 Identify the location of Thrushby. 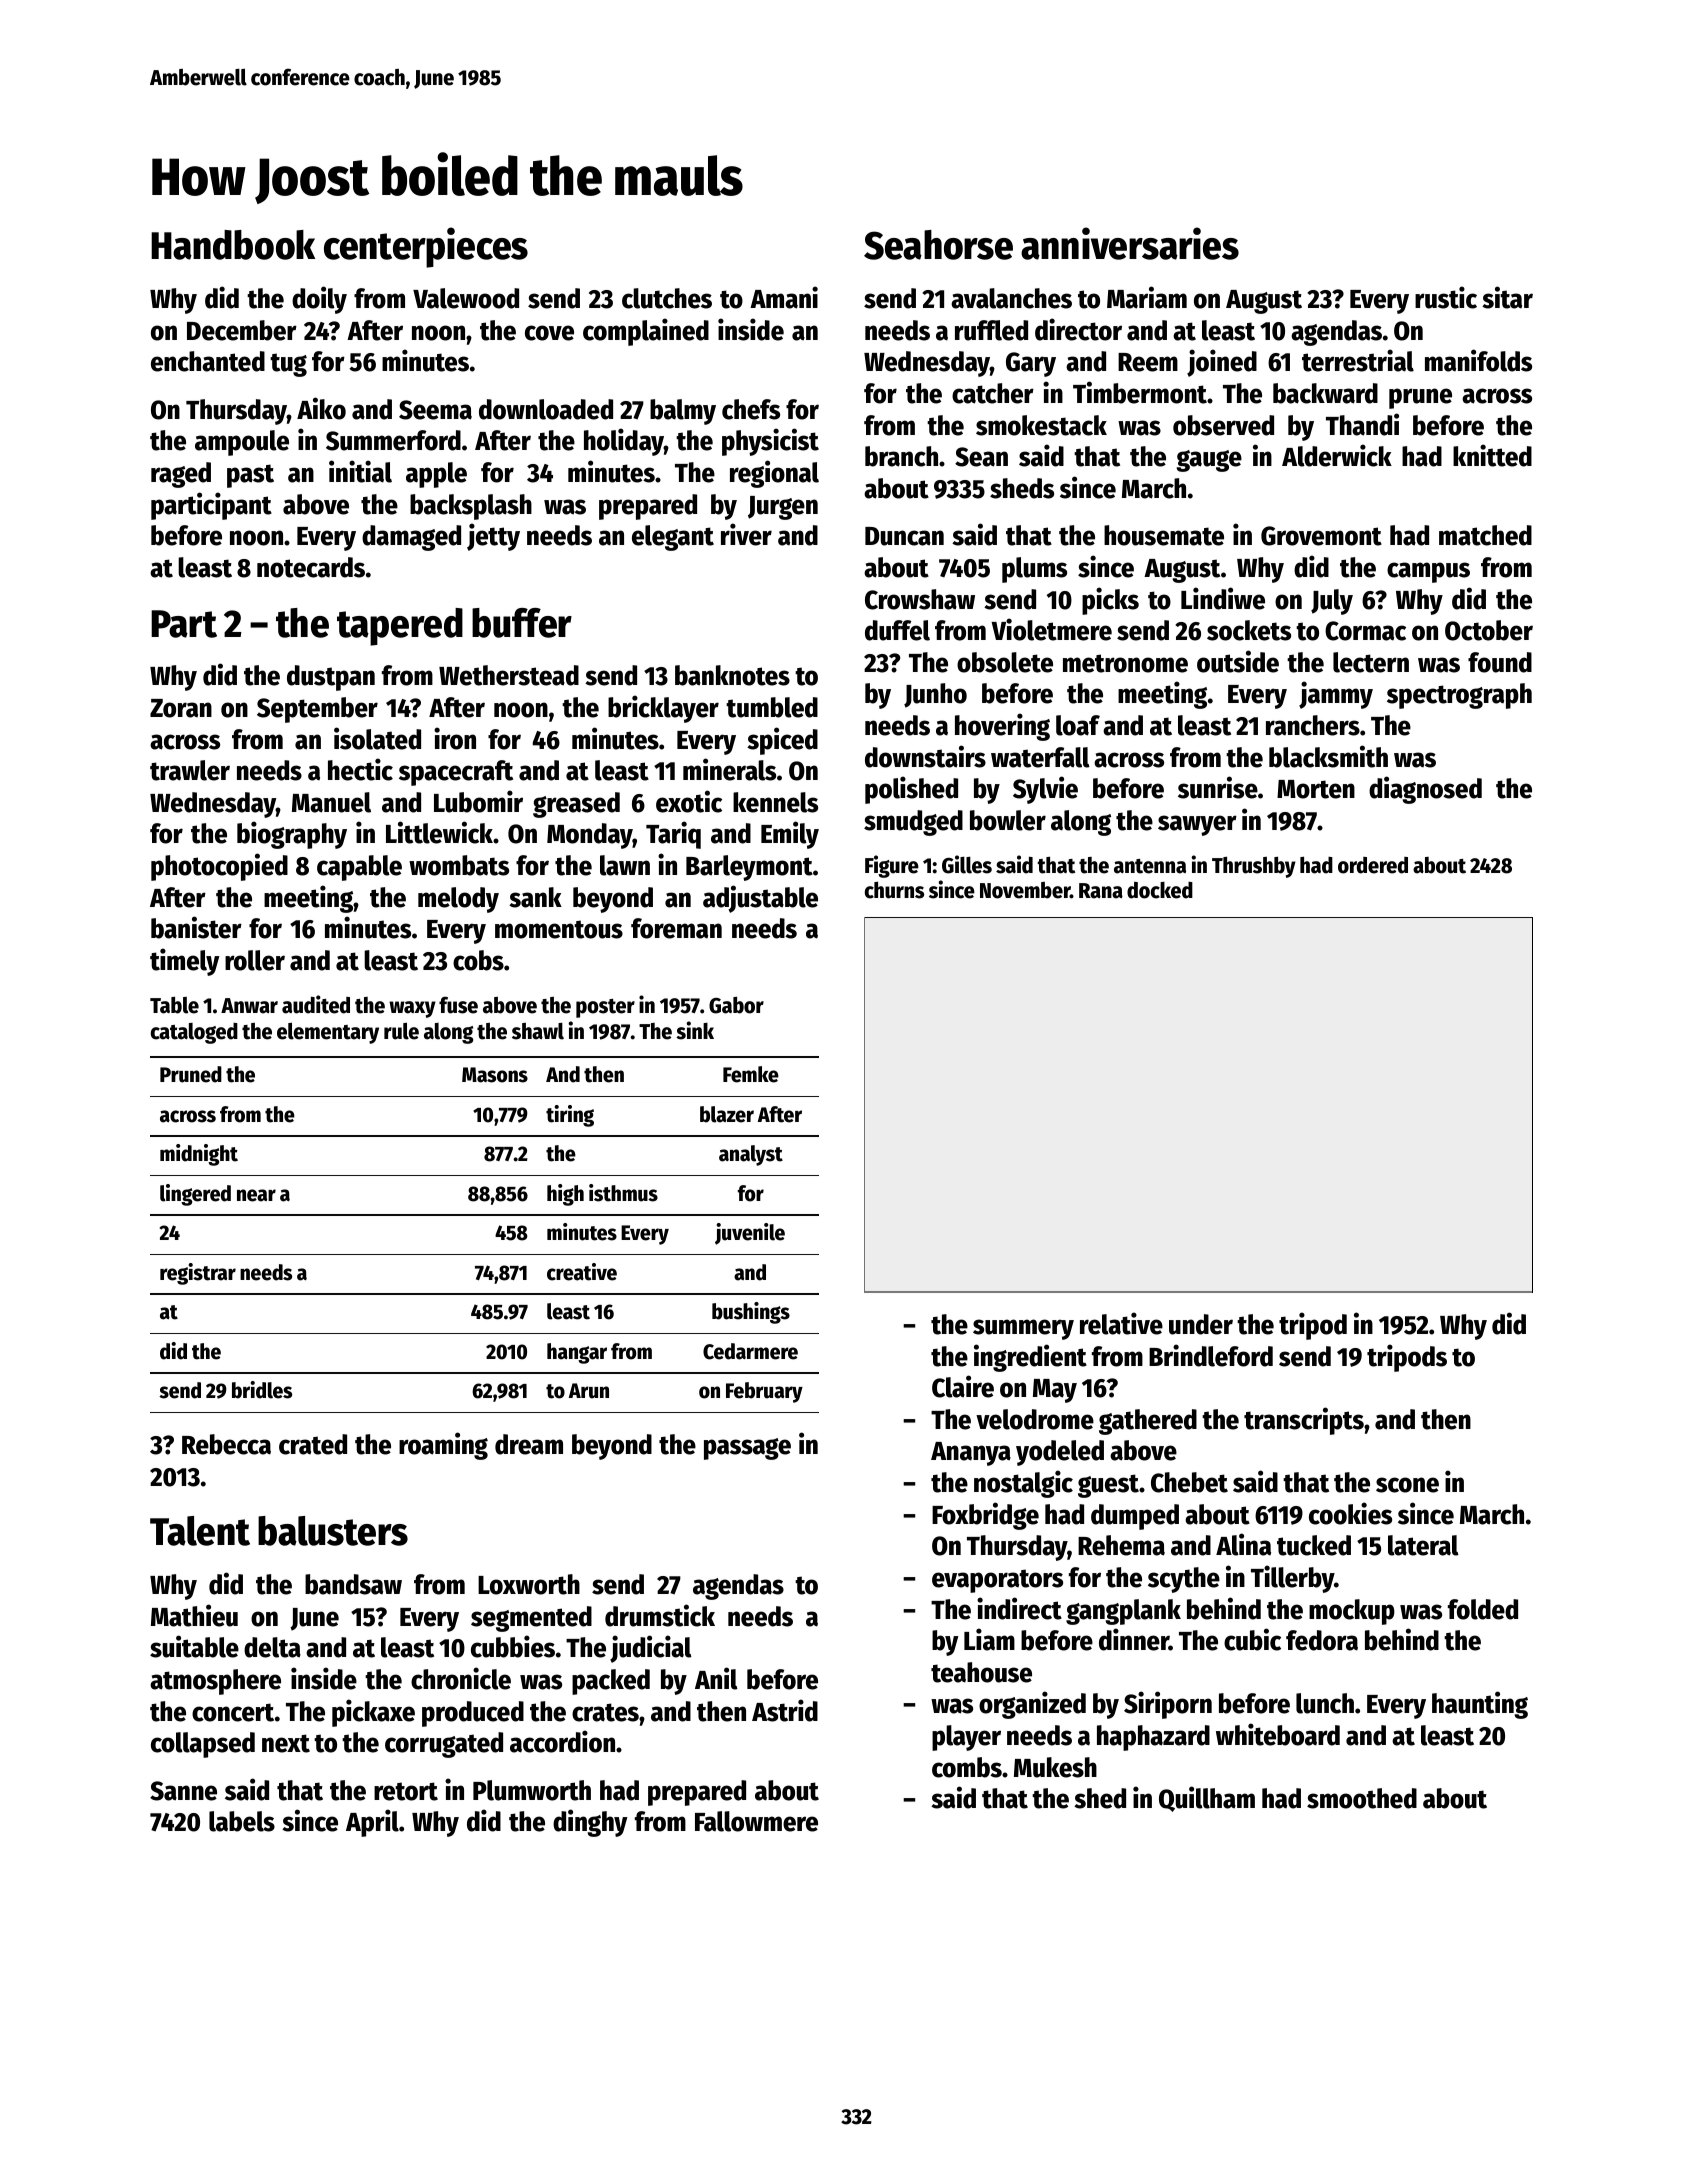
(1254, 867).
